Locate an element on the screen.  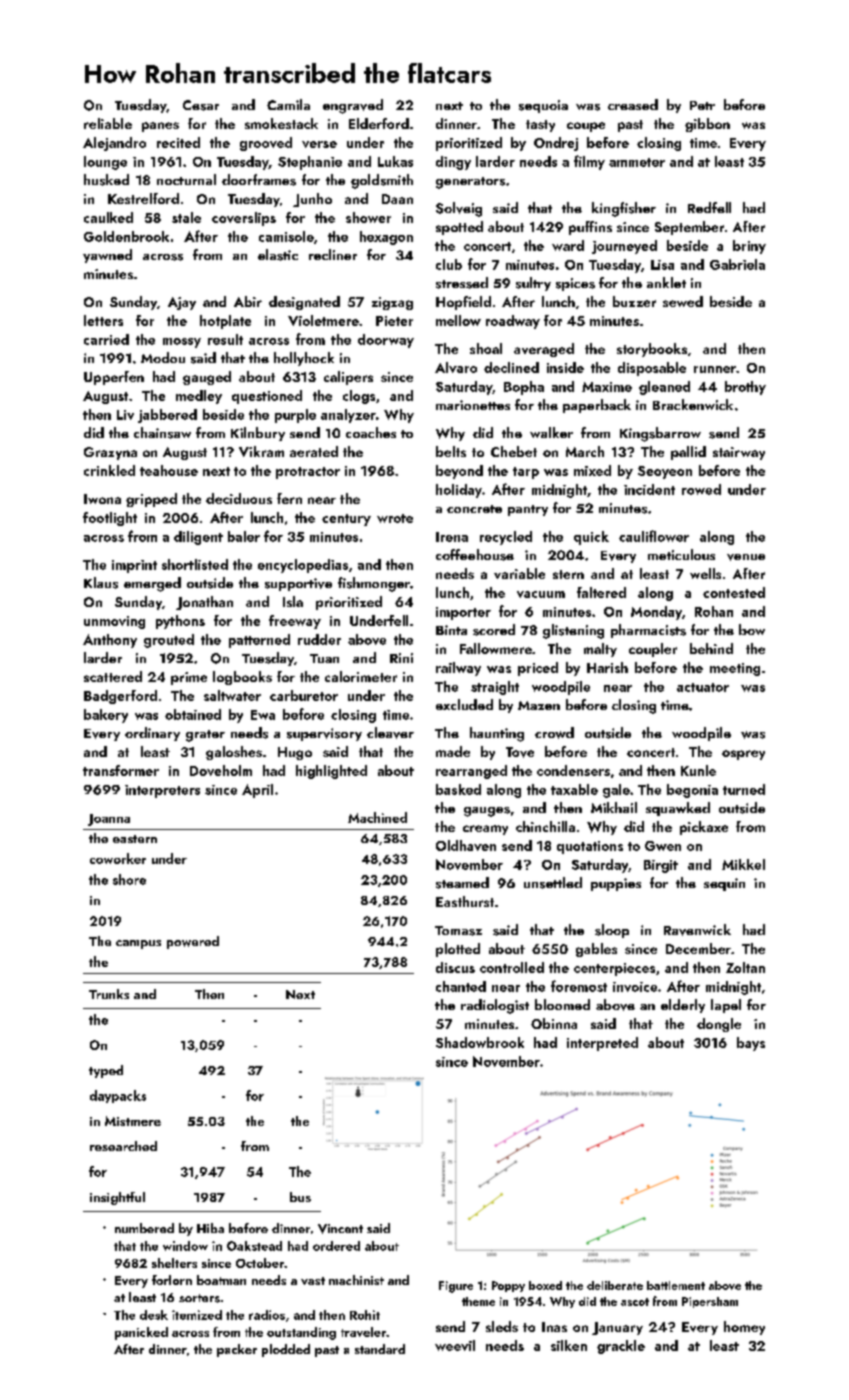
Harish is located at coordinates (607, 667).
